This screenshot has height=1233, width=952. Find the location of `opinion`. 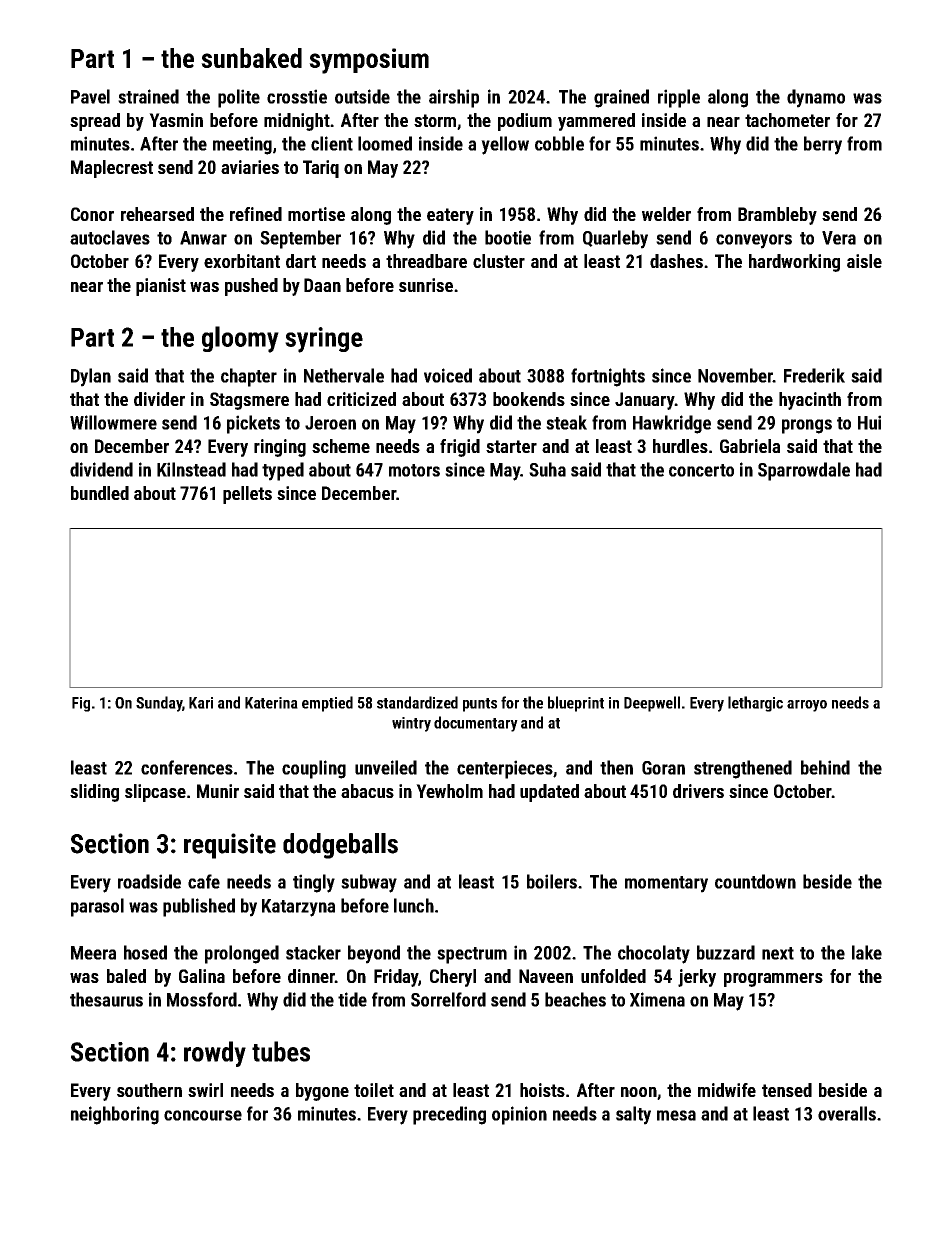

opinion is located at coordinates (519, 1115).
